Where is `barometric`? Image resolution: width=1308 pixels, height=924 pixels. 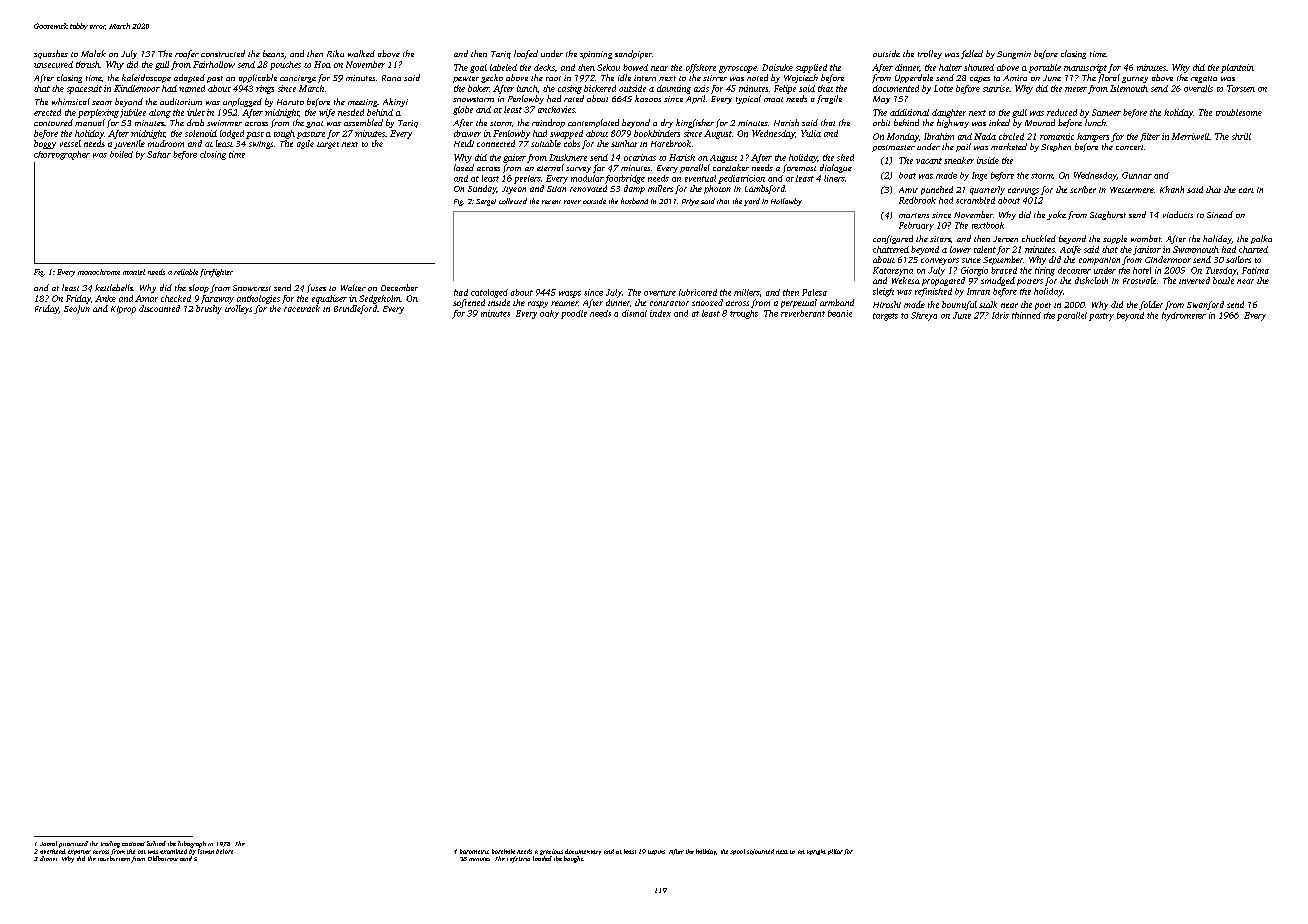 barometric is located at coordinates (474, 851).
